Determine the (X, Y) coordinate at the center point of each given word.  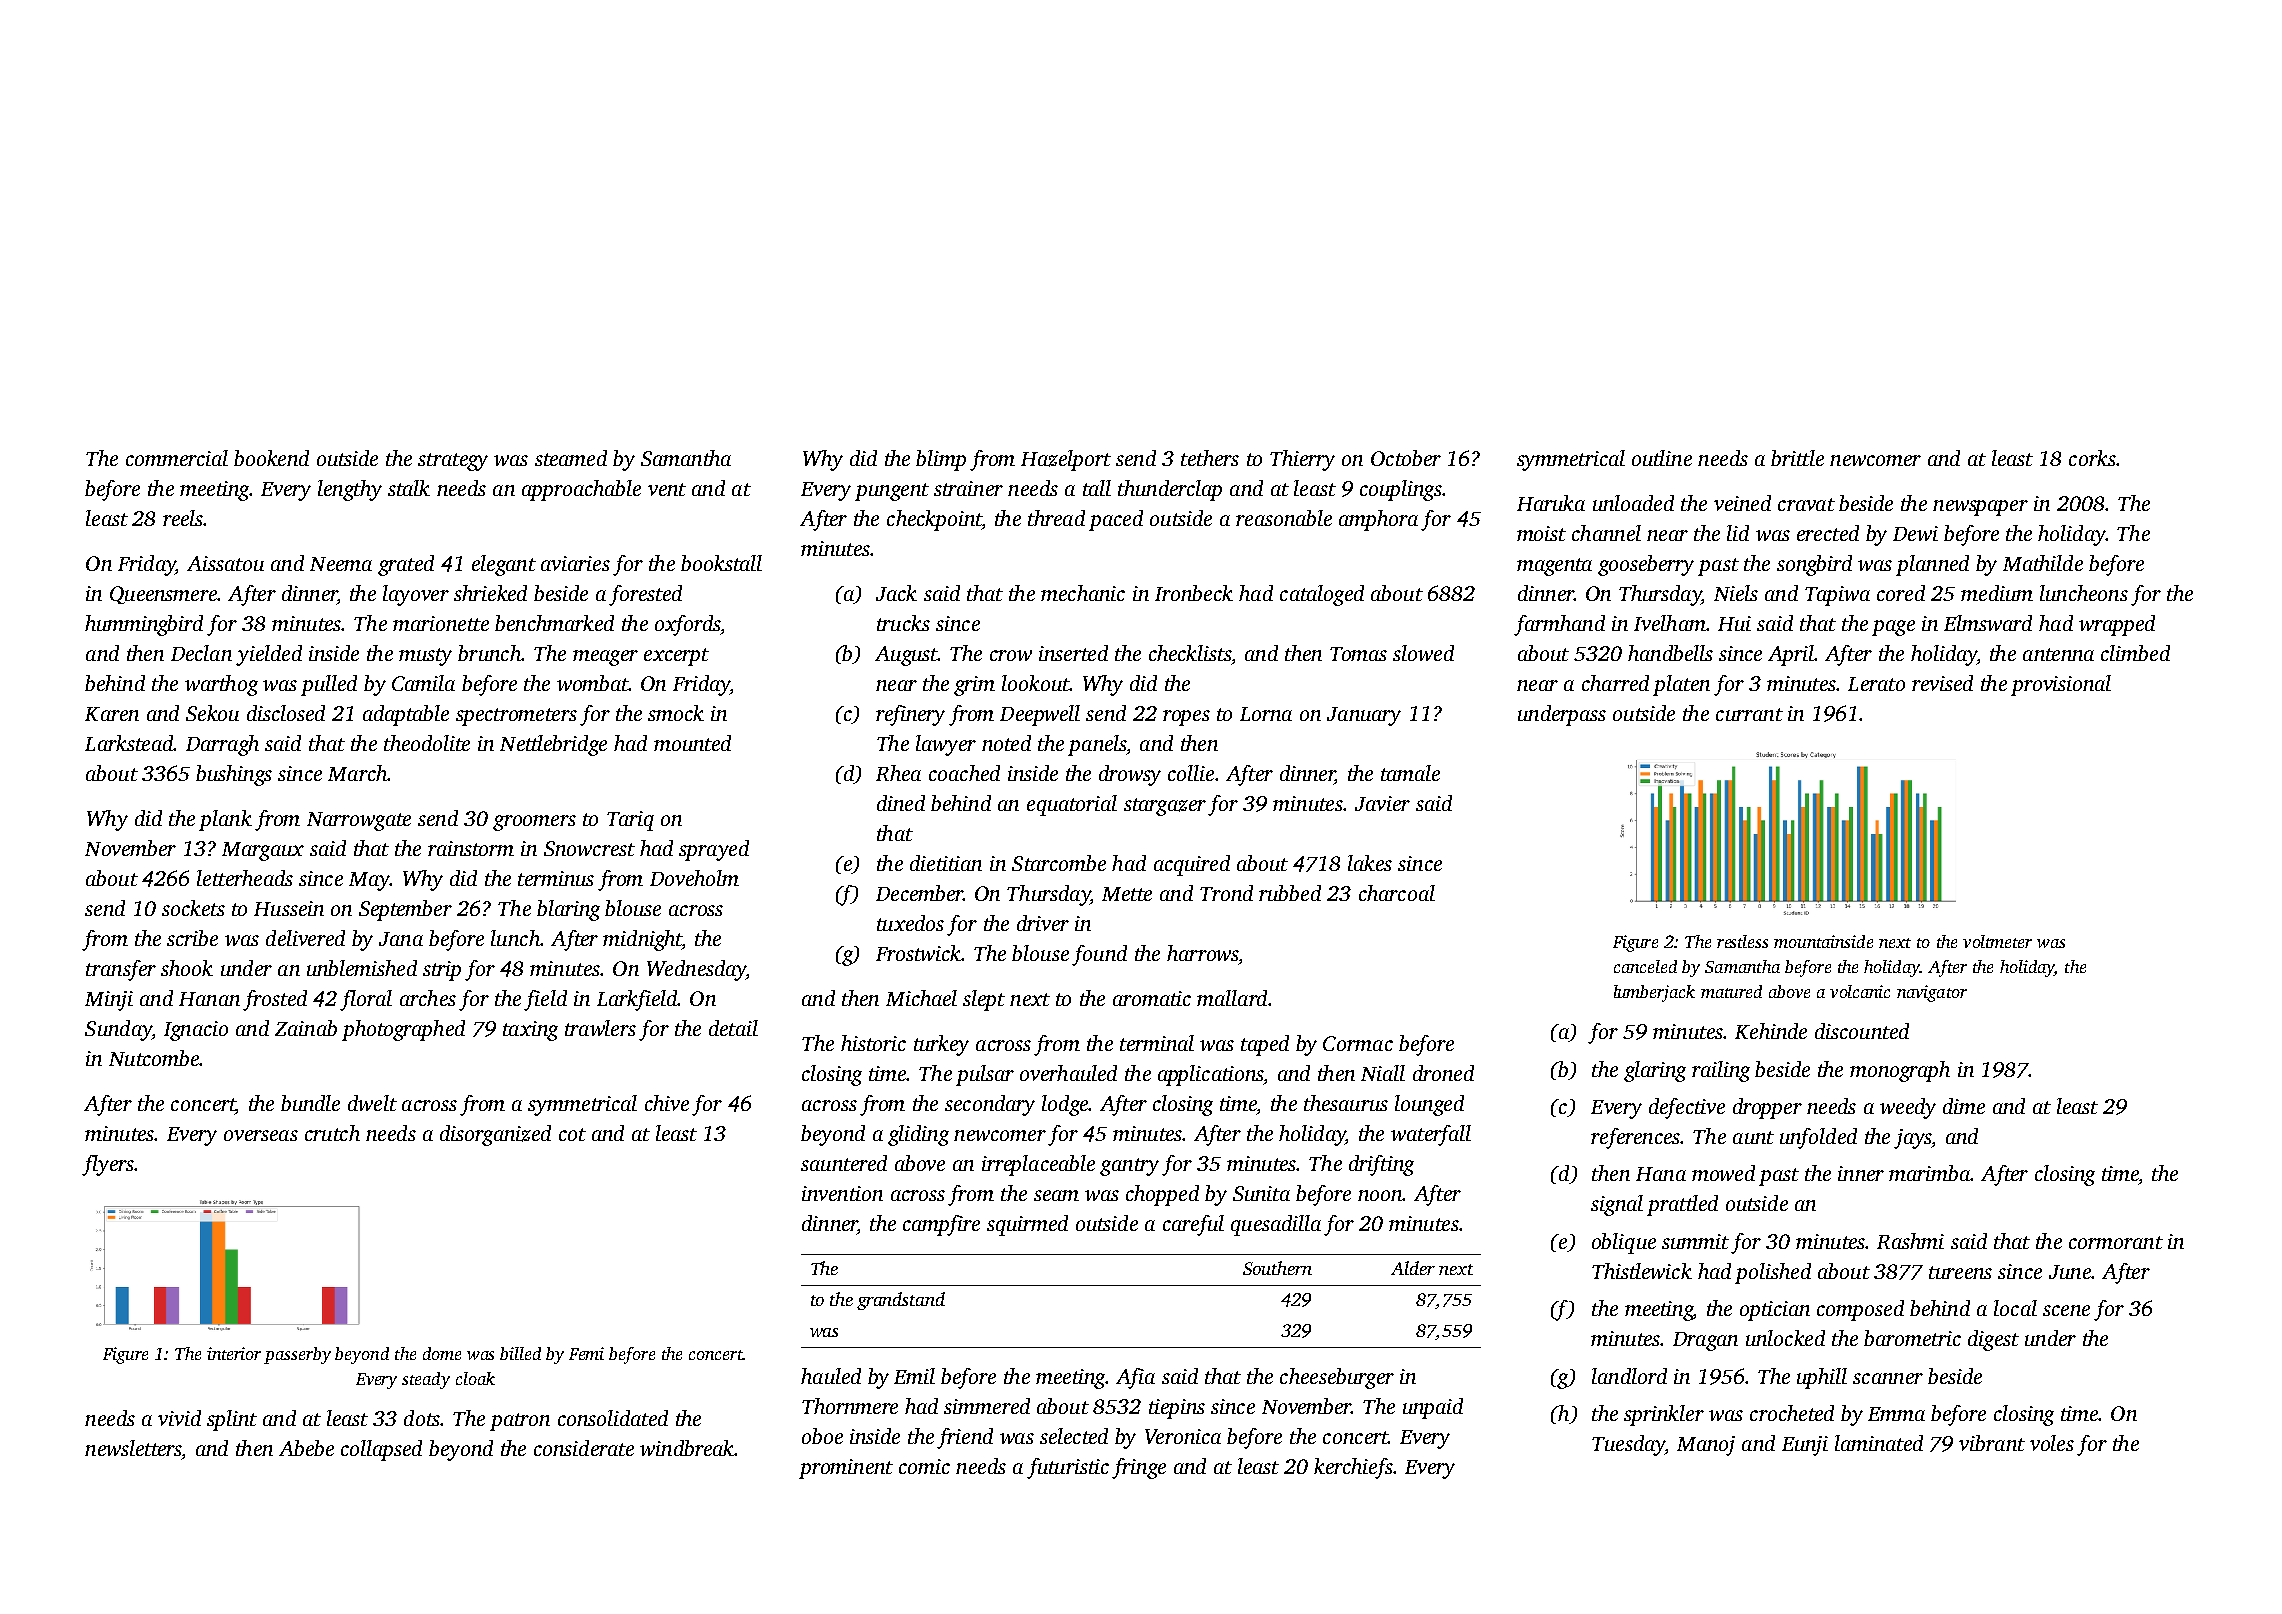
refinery (910, 715)
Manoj (1706, 1446)
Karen (112, 714)
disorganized (495, 1135)
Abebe (306, 1448)
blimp (941, 460)
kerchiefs (1353, 1468)
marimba (1929, 1173)
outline (1662, 458)
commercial (177, 458)
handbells (1670, 653)
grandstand (901, 1301)
